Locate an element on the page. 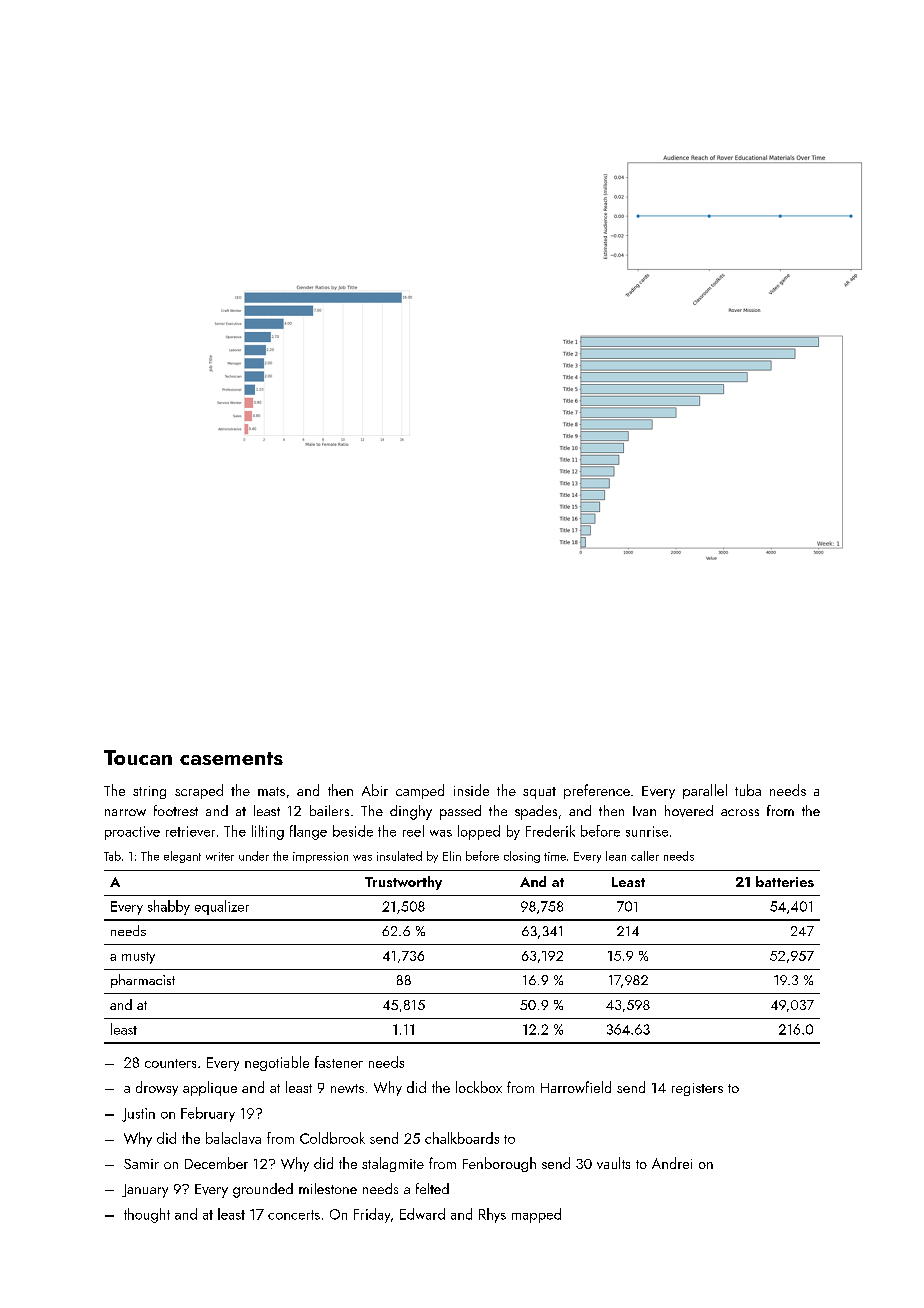 The height and width of the image is (1308, 924). Trustworthy is located at coordinates (403, 883).
